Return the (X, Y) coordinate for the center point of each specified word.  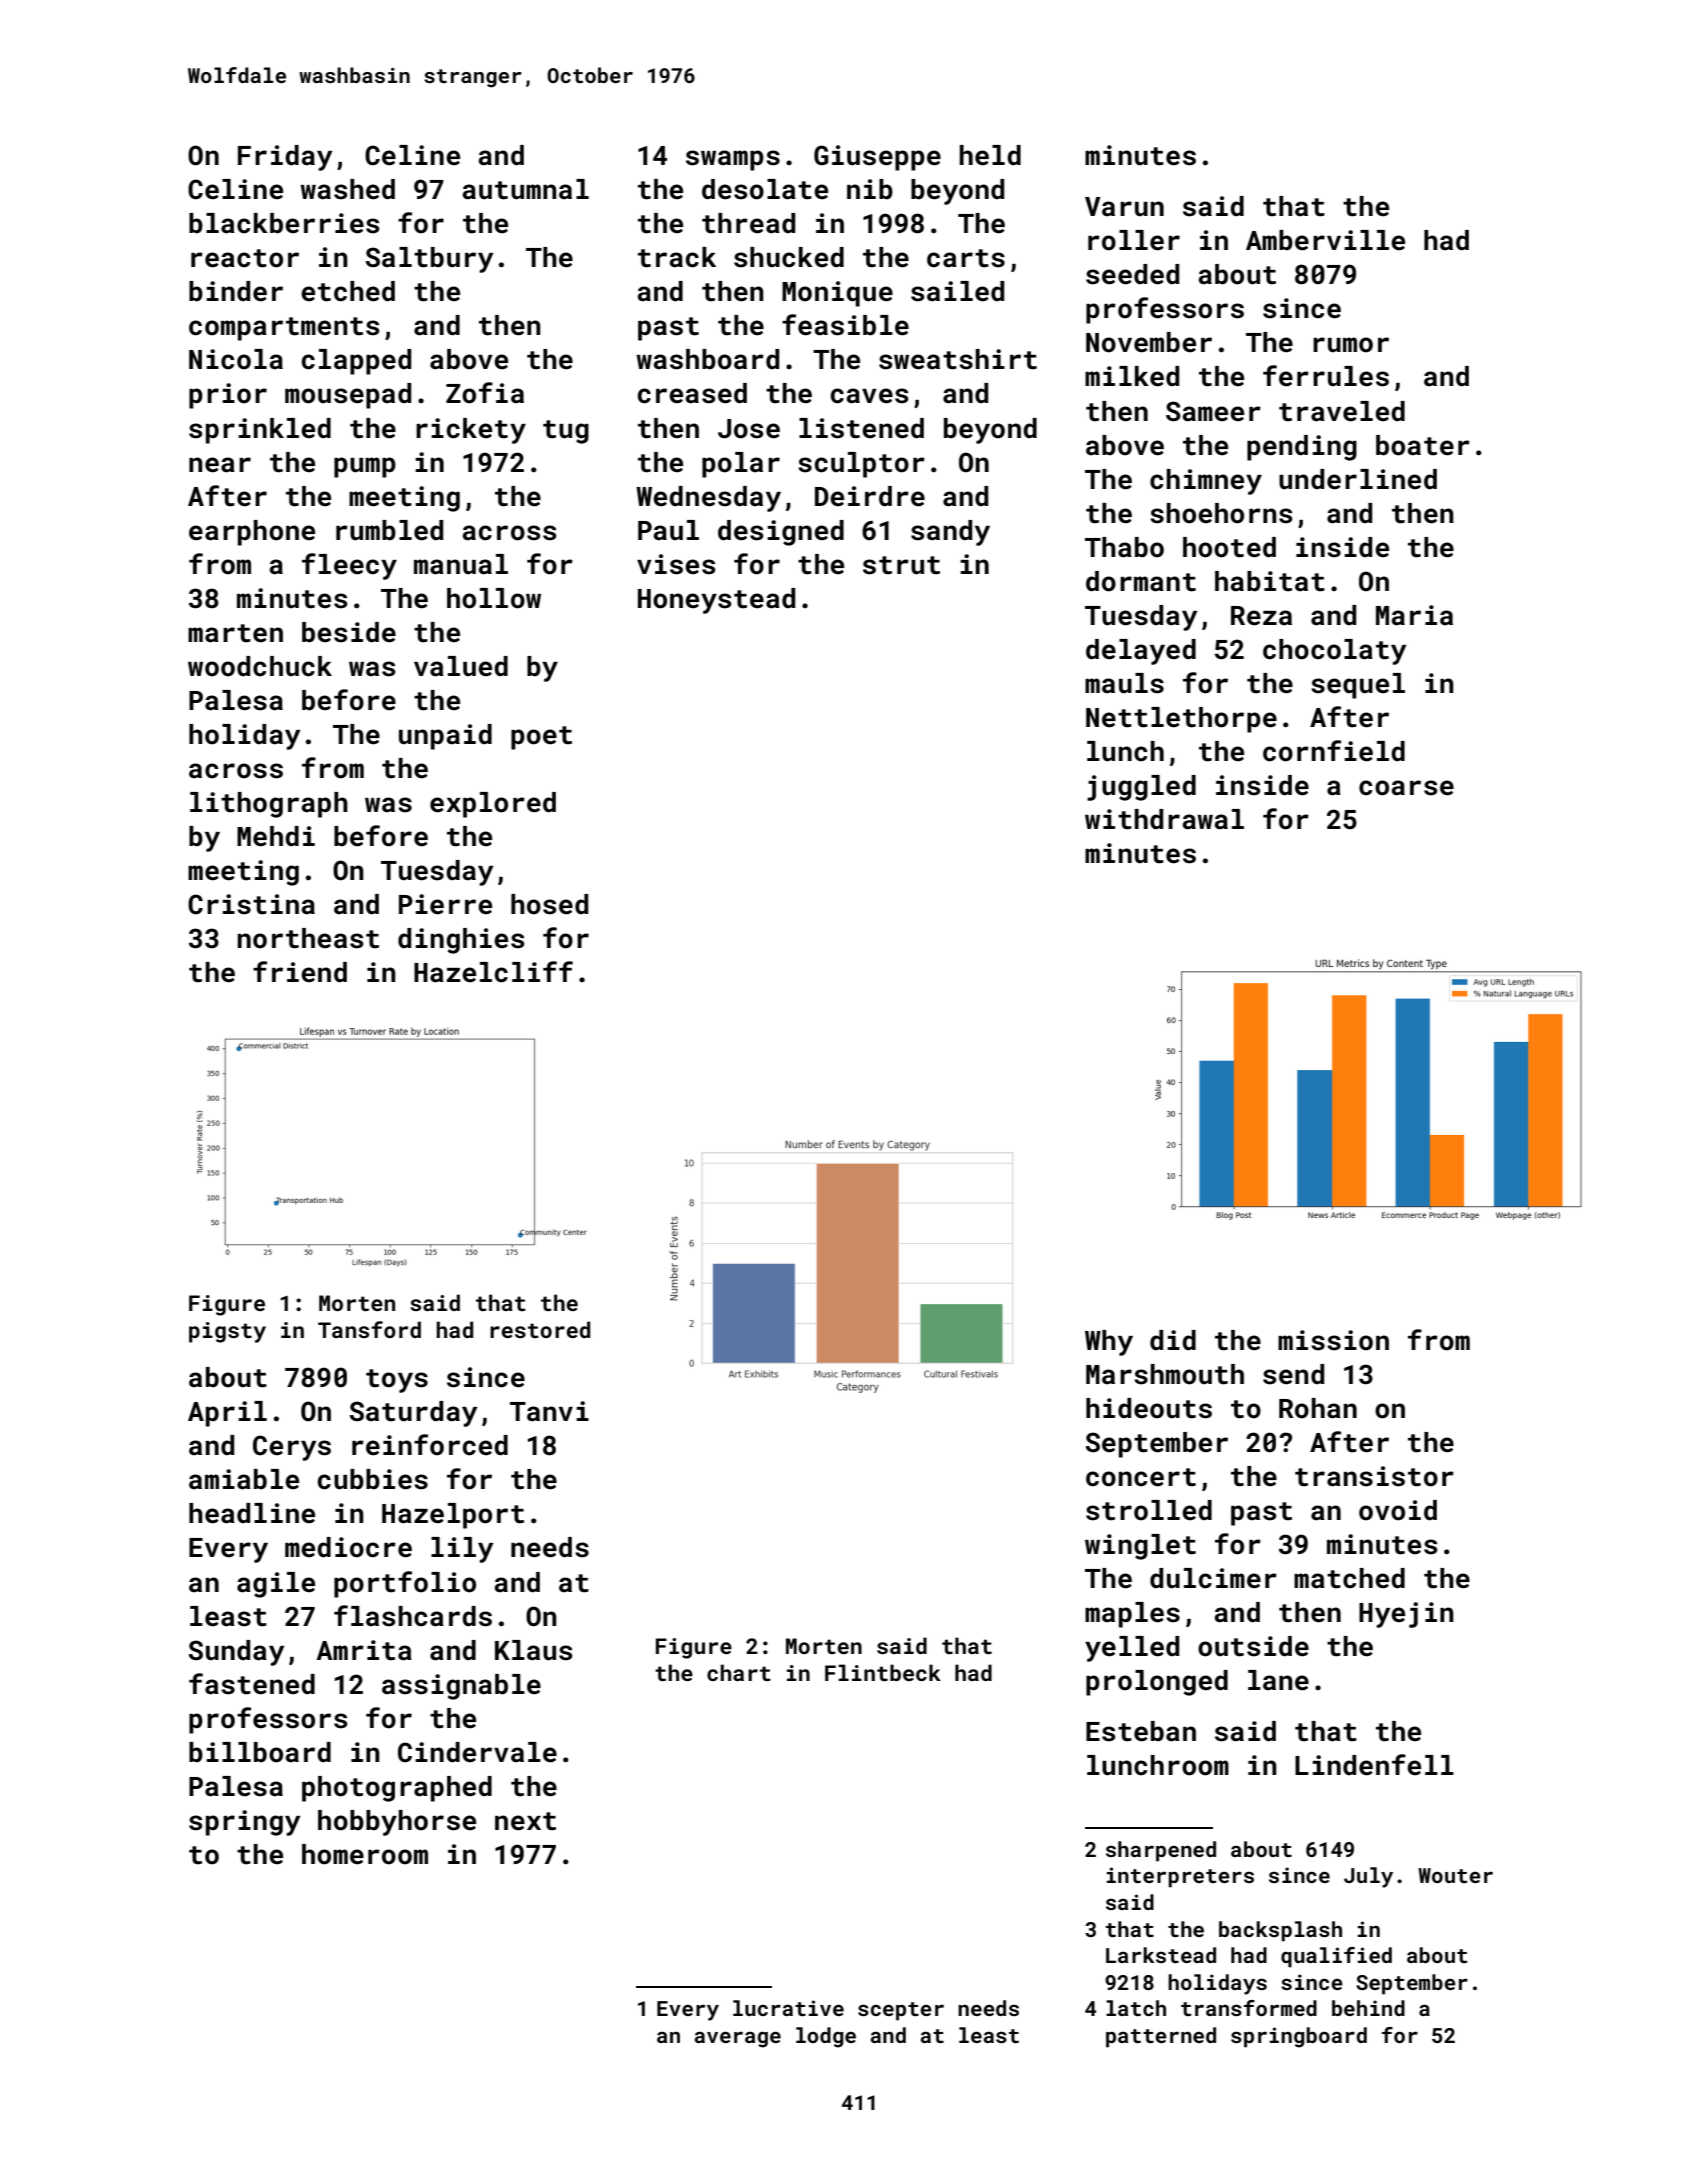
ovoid (1398, 1510)
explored (493, 805)
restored (540, 1329)
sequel (1358, 686)
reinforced (430, 1445)
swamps (733, 160)
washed (347, 189)
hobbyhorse (397, 1823)
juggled (1141, 788)
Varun (1124, 207)
